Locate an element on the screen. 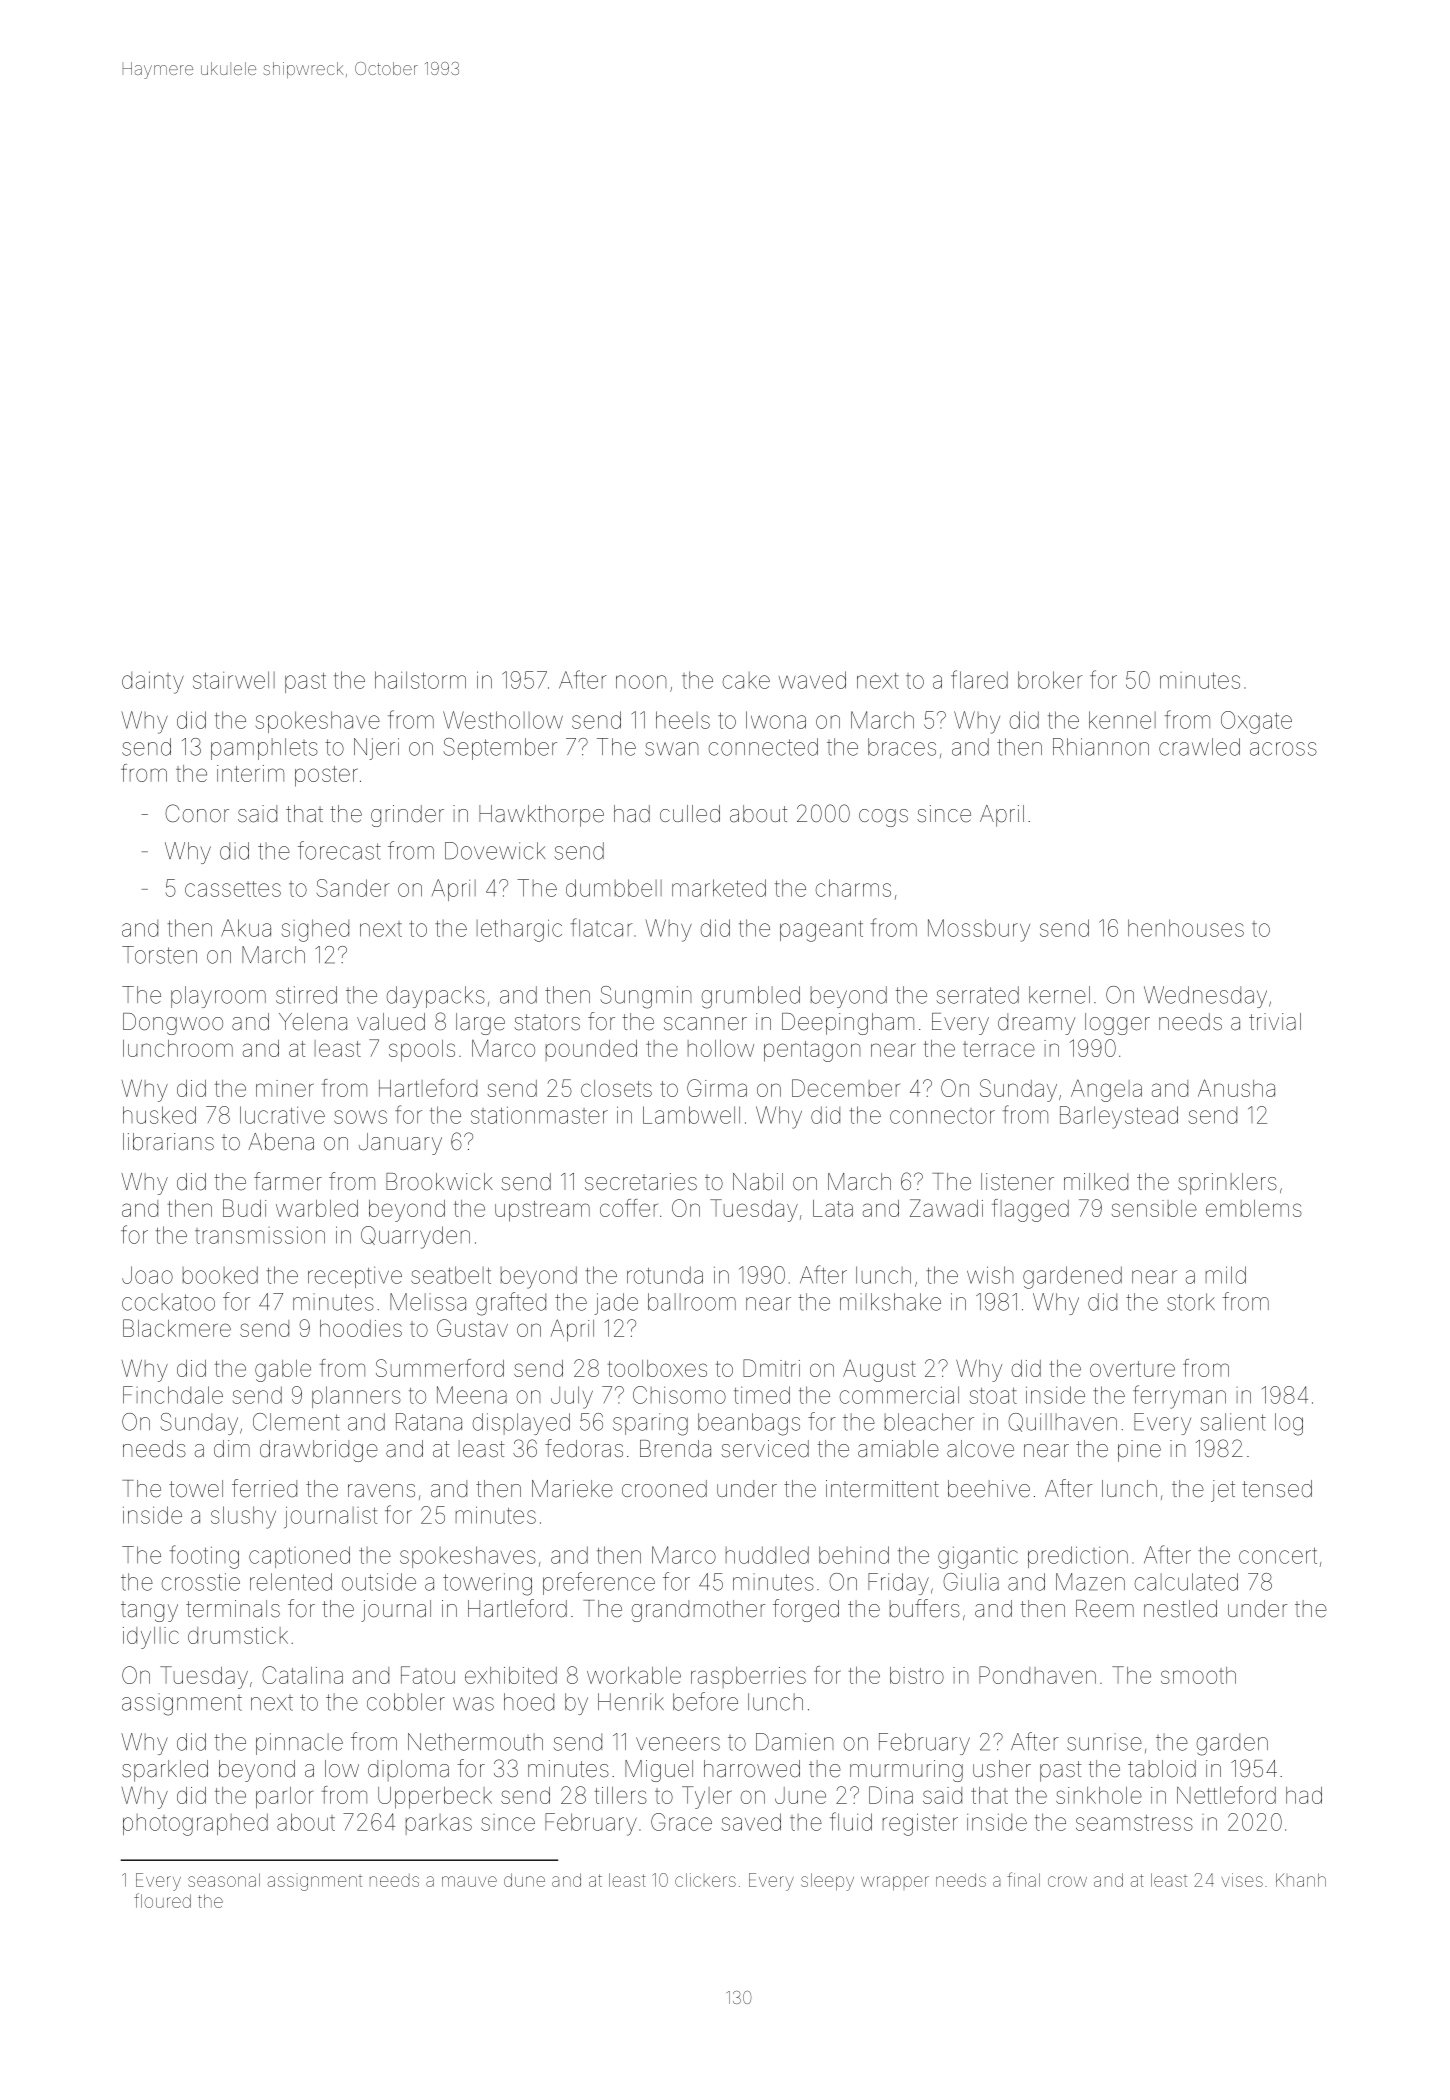 This screenshot has width=1450, height=2100. ballroom is located at coordinates (692, 1302).
